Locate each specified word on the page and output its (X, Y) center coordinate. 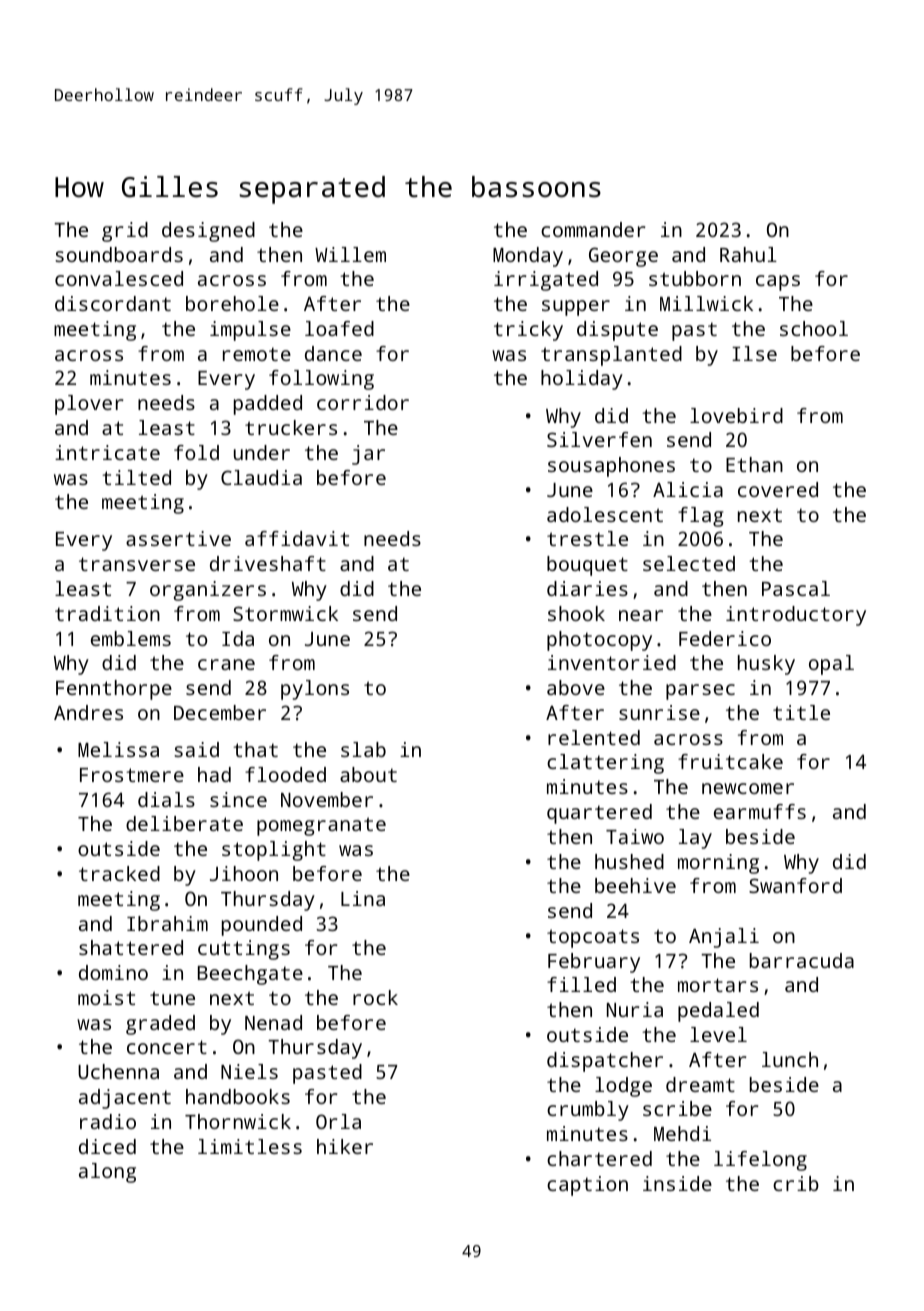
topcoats (593, 938)
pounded (262, 926)
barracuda (802, 960)
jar (368, 455)
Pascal (796, 588)
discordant (113, 303)
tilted (136, 477)
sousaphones (611, 467)
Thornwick (238, 1121)
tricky (528, 331)
